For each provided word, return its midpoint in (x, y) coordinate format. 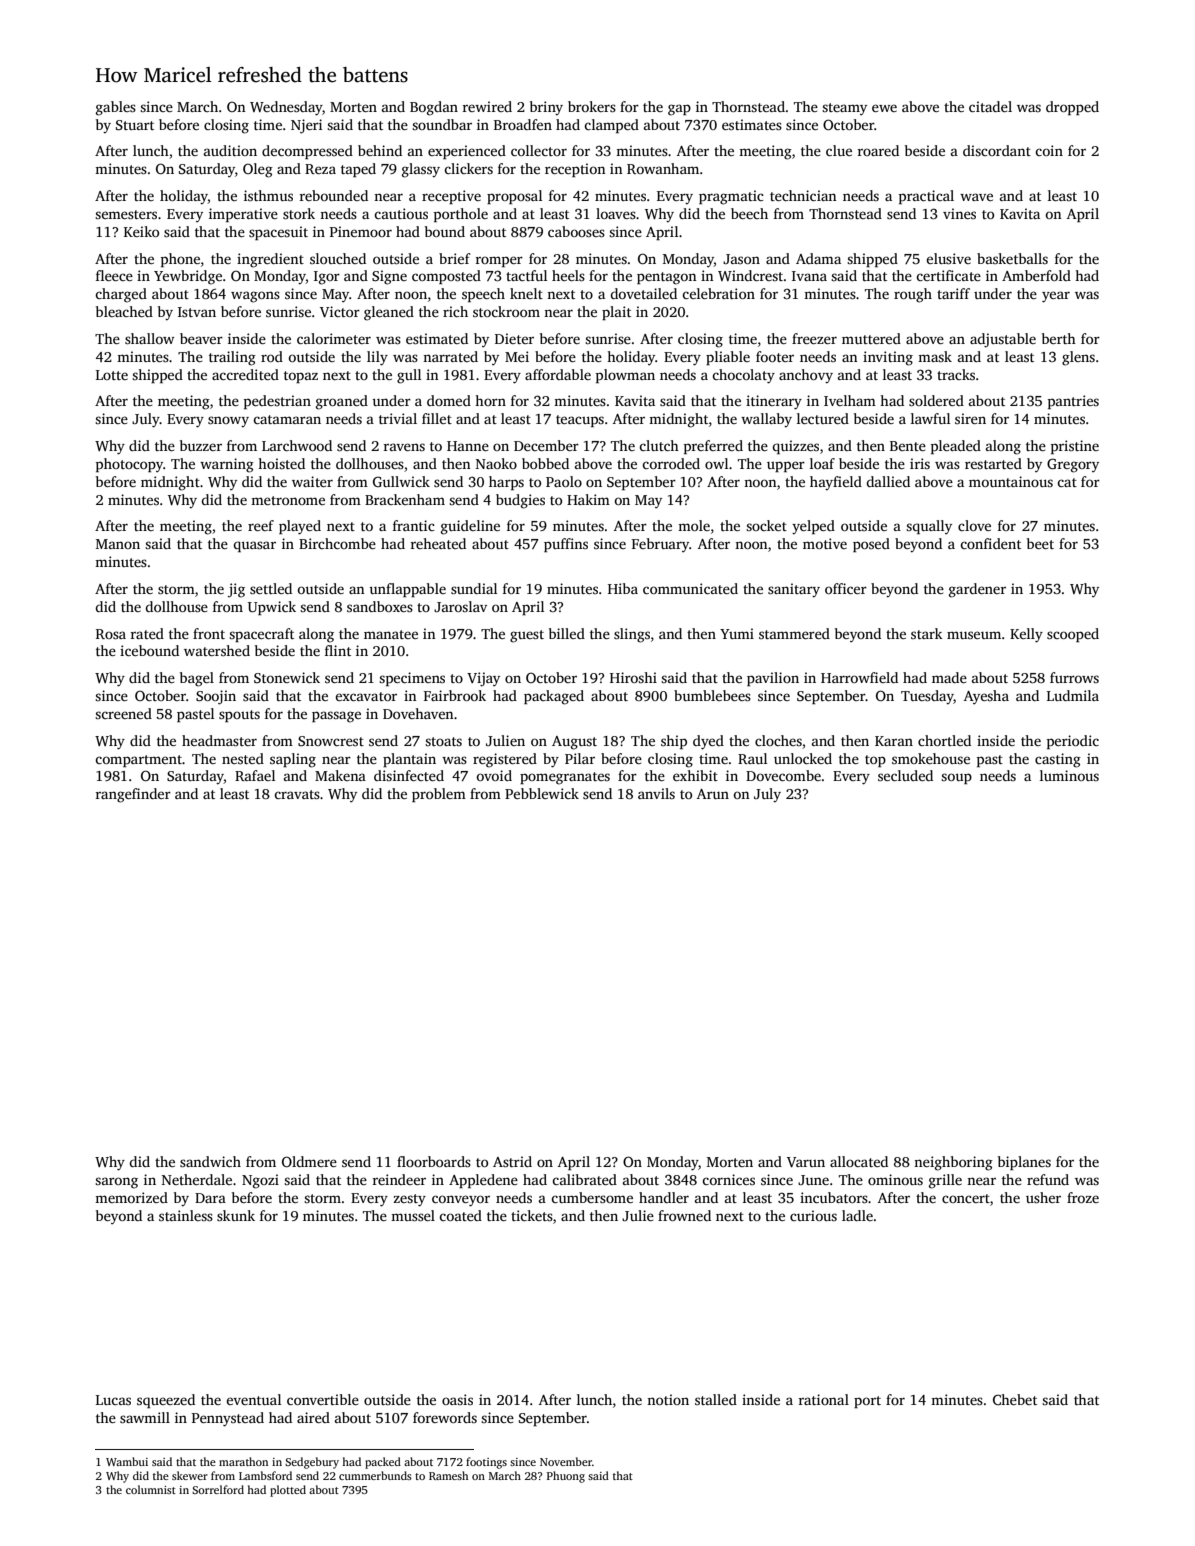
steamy (844, 109)
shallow (149, 338)
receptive (451, 197)
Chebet (1015, 1399)
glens (1078, 358)
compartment (138, 761)
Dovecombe (783, 775)
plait (616, 313)
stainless (186, 1215)
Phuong (566, 1477)
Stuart (135, 125)
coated (460, 1215)
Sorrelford (218, 1489)
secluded (905, 775)
